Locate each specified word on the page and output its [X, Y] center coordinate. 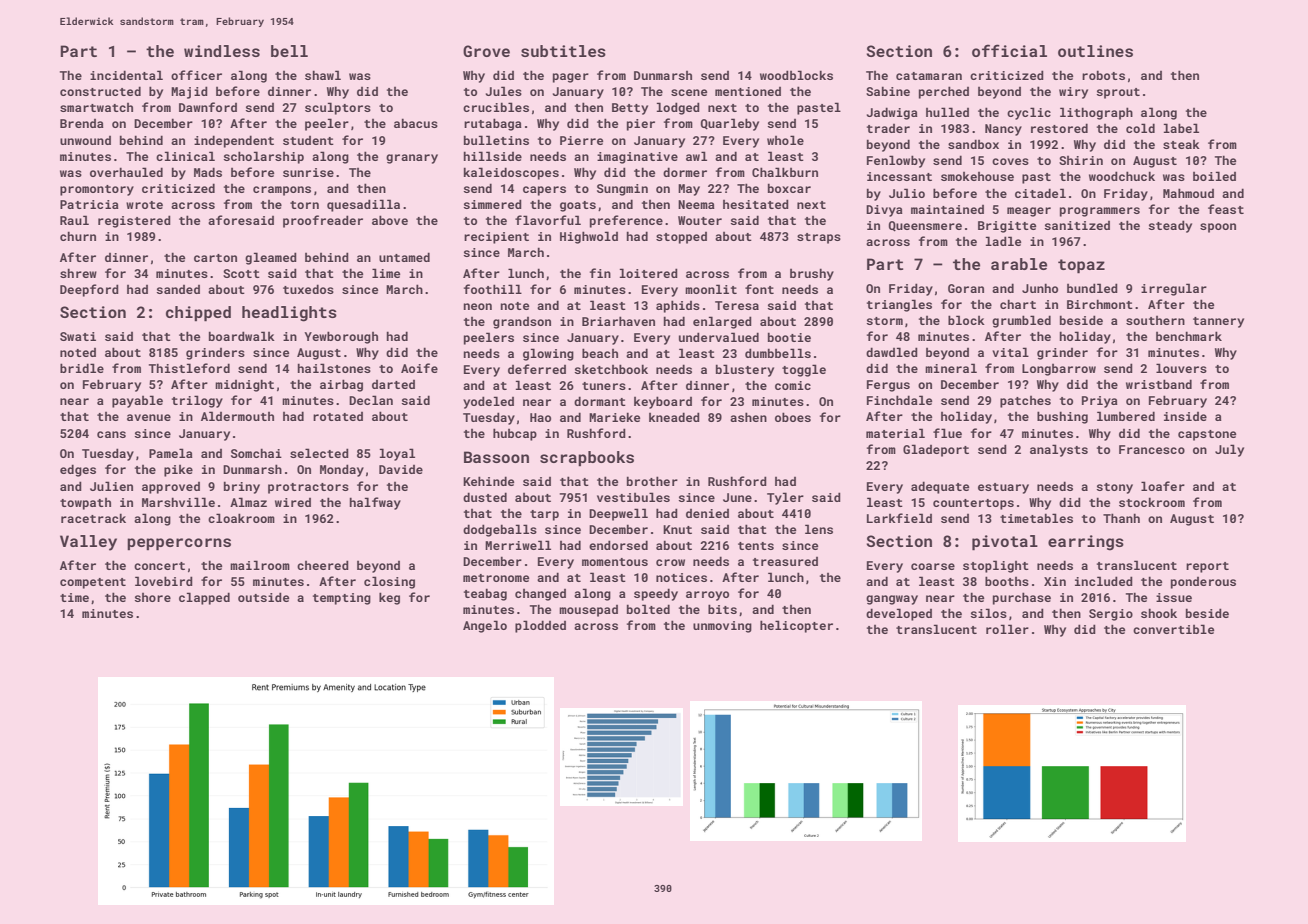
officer [196, 75]
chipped [198, 314]
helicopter [796, 626]
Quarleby [729, 124]
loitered [649, 273]
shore [153, 597]
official [1009, 50]
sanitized [1077, 225]
